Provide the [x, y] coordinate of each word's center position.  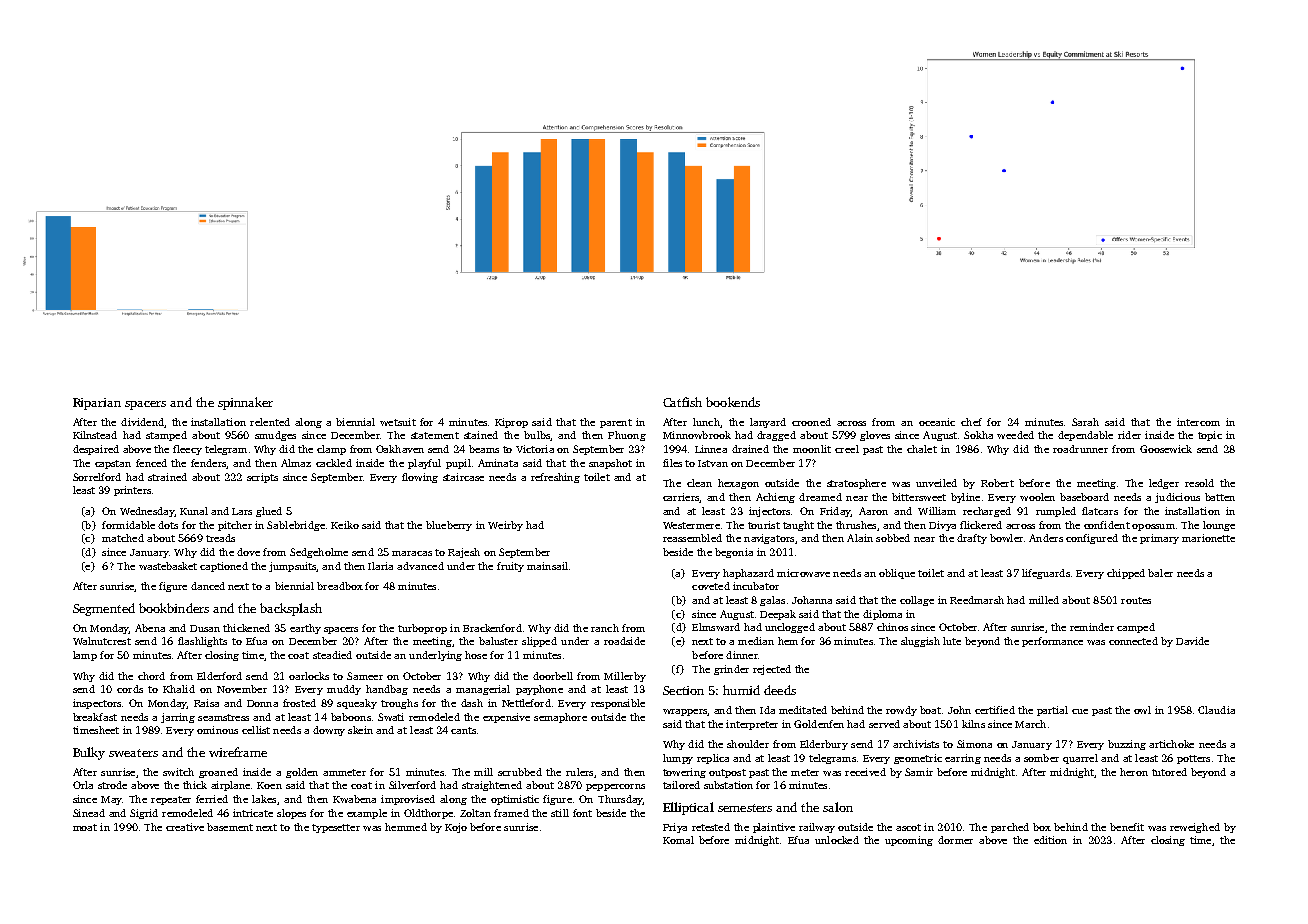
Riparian [97, 404]
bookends [733, 402]
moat [85, 827]
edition [1050, 840]
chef [971, 422]
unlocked [837, 840]
